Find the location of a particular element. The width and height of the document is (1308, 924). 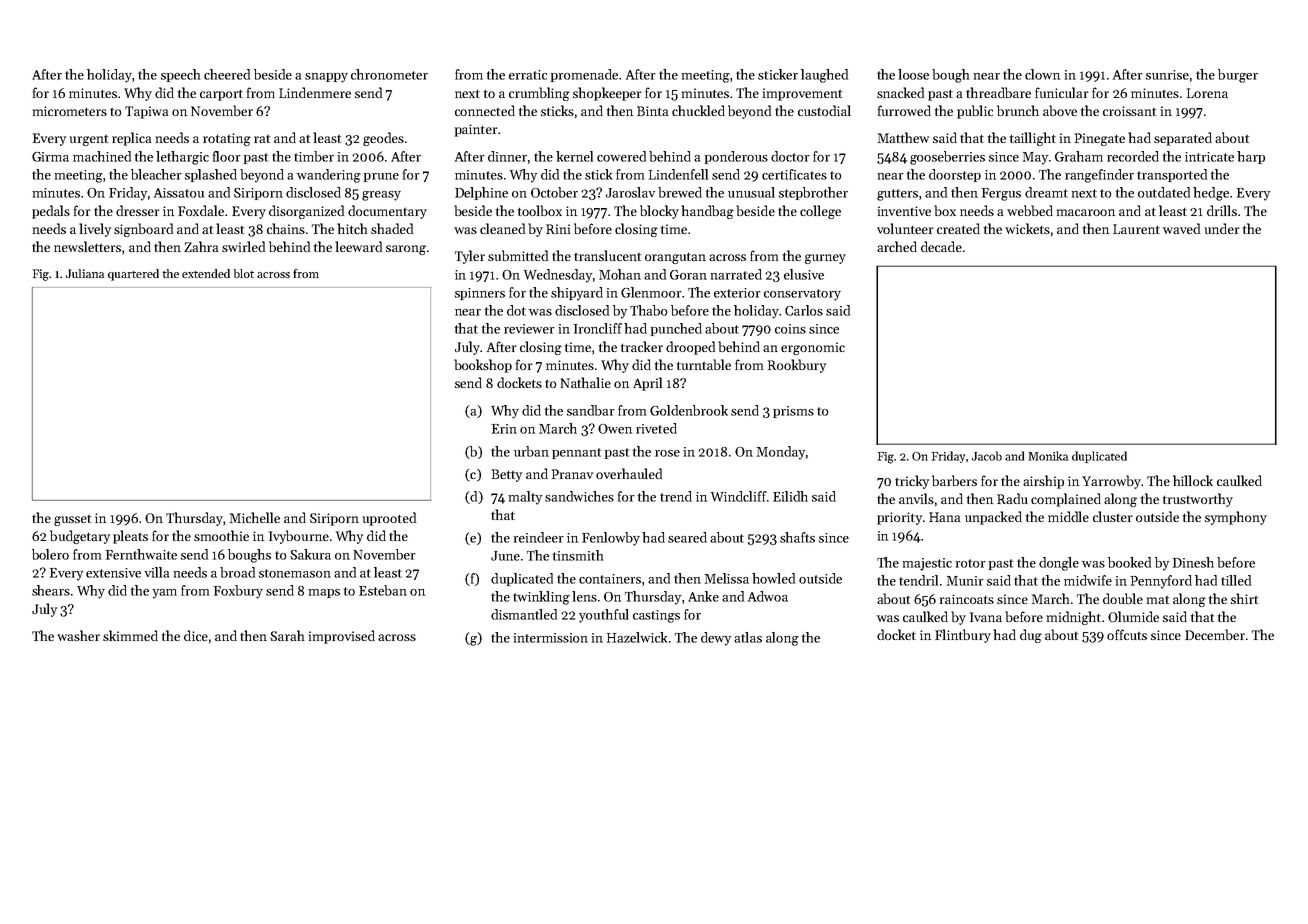

bolero is located at coordinates (50, 554).
